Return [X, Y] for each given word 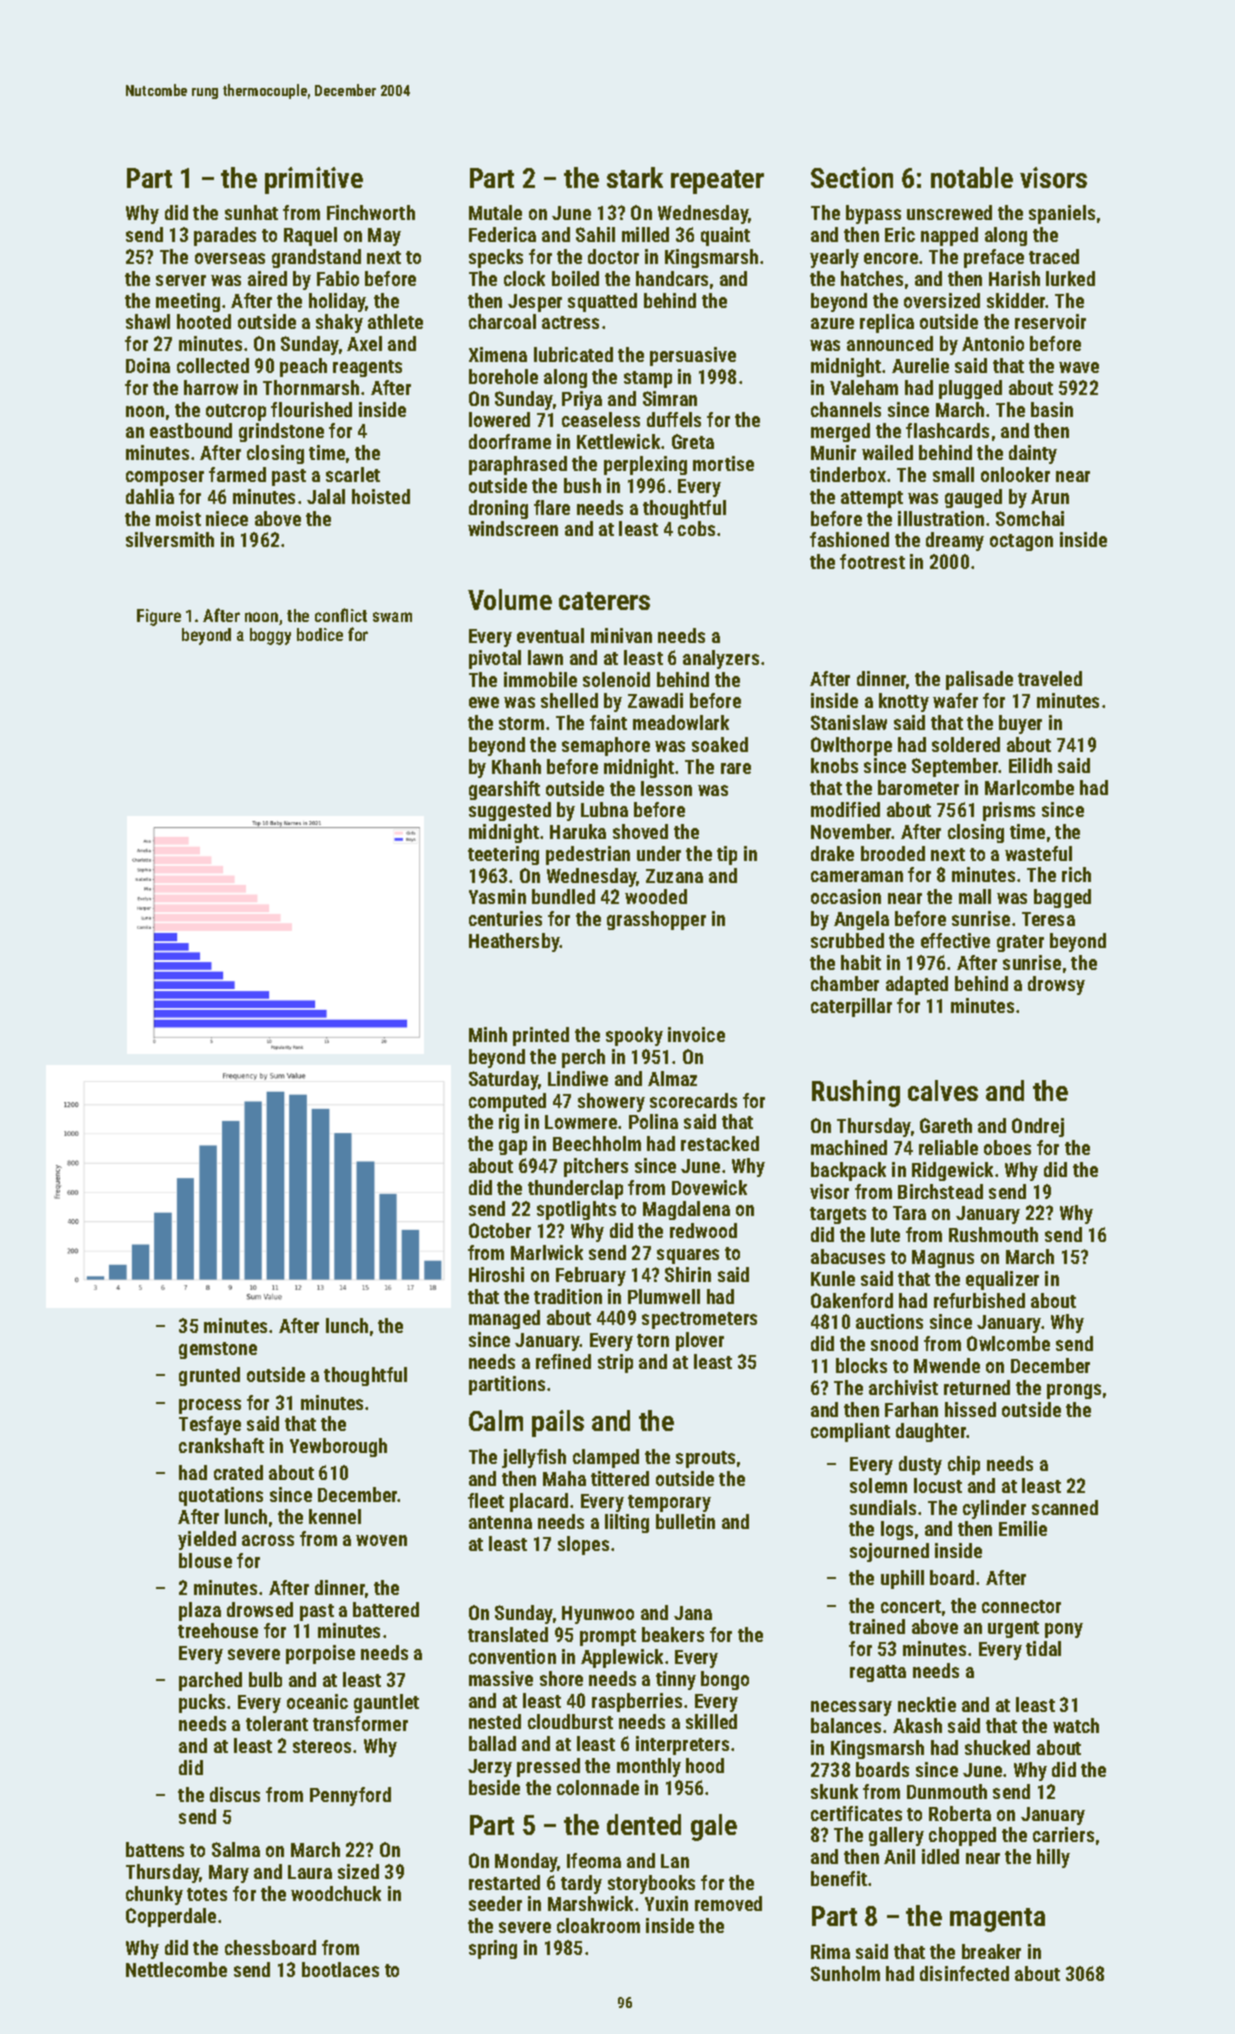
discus [235, 1794]
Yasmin [497, 896]
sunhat [251, 212]
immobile [540, 679]
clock [524, 278]
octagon [1021, 542]
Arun [1050, 497]
